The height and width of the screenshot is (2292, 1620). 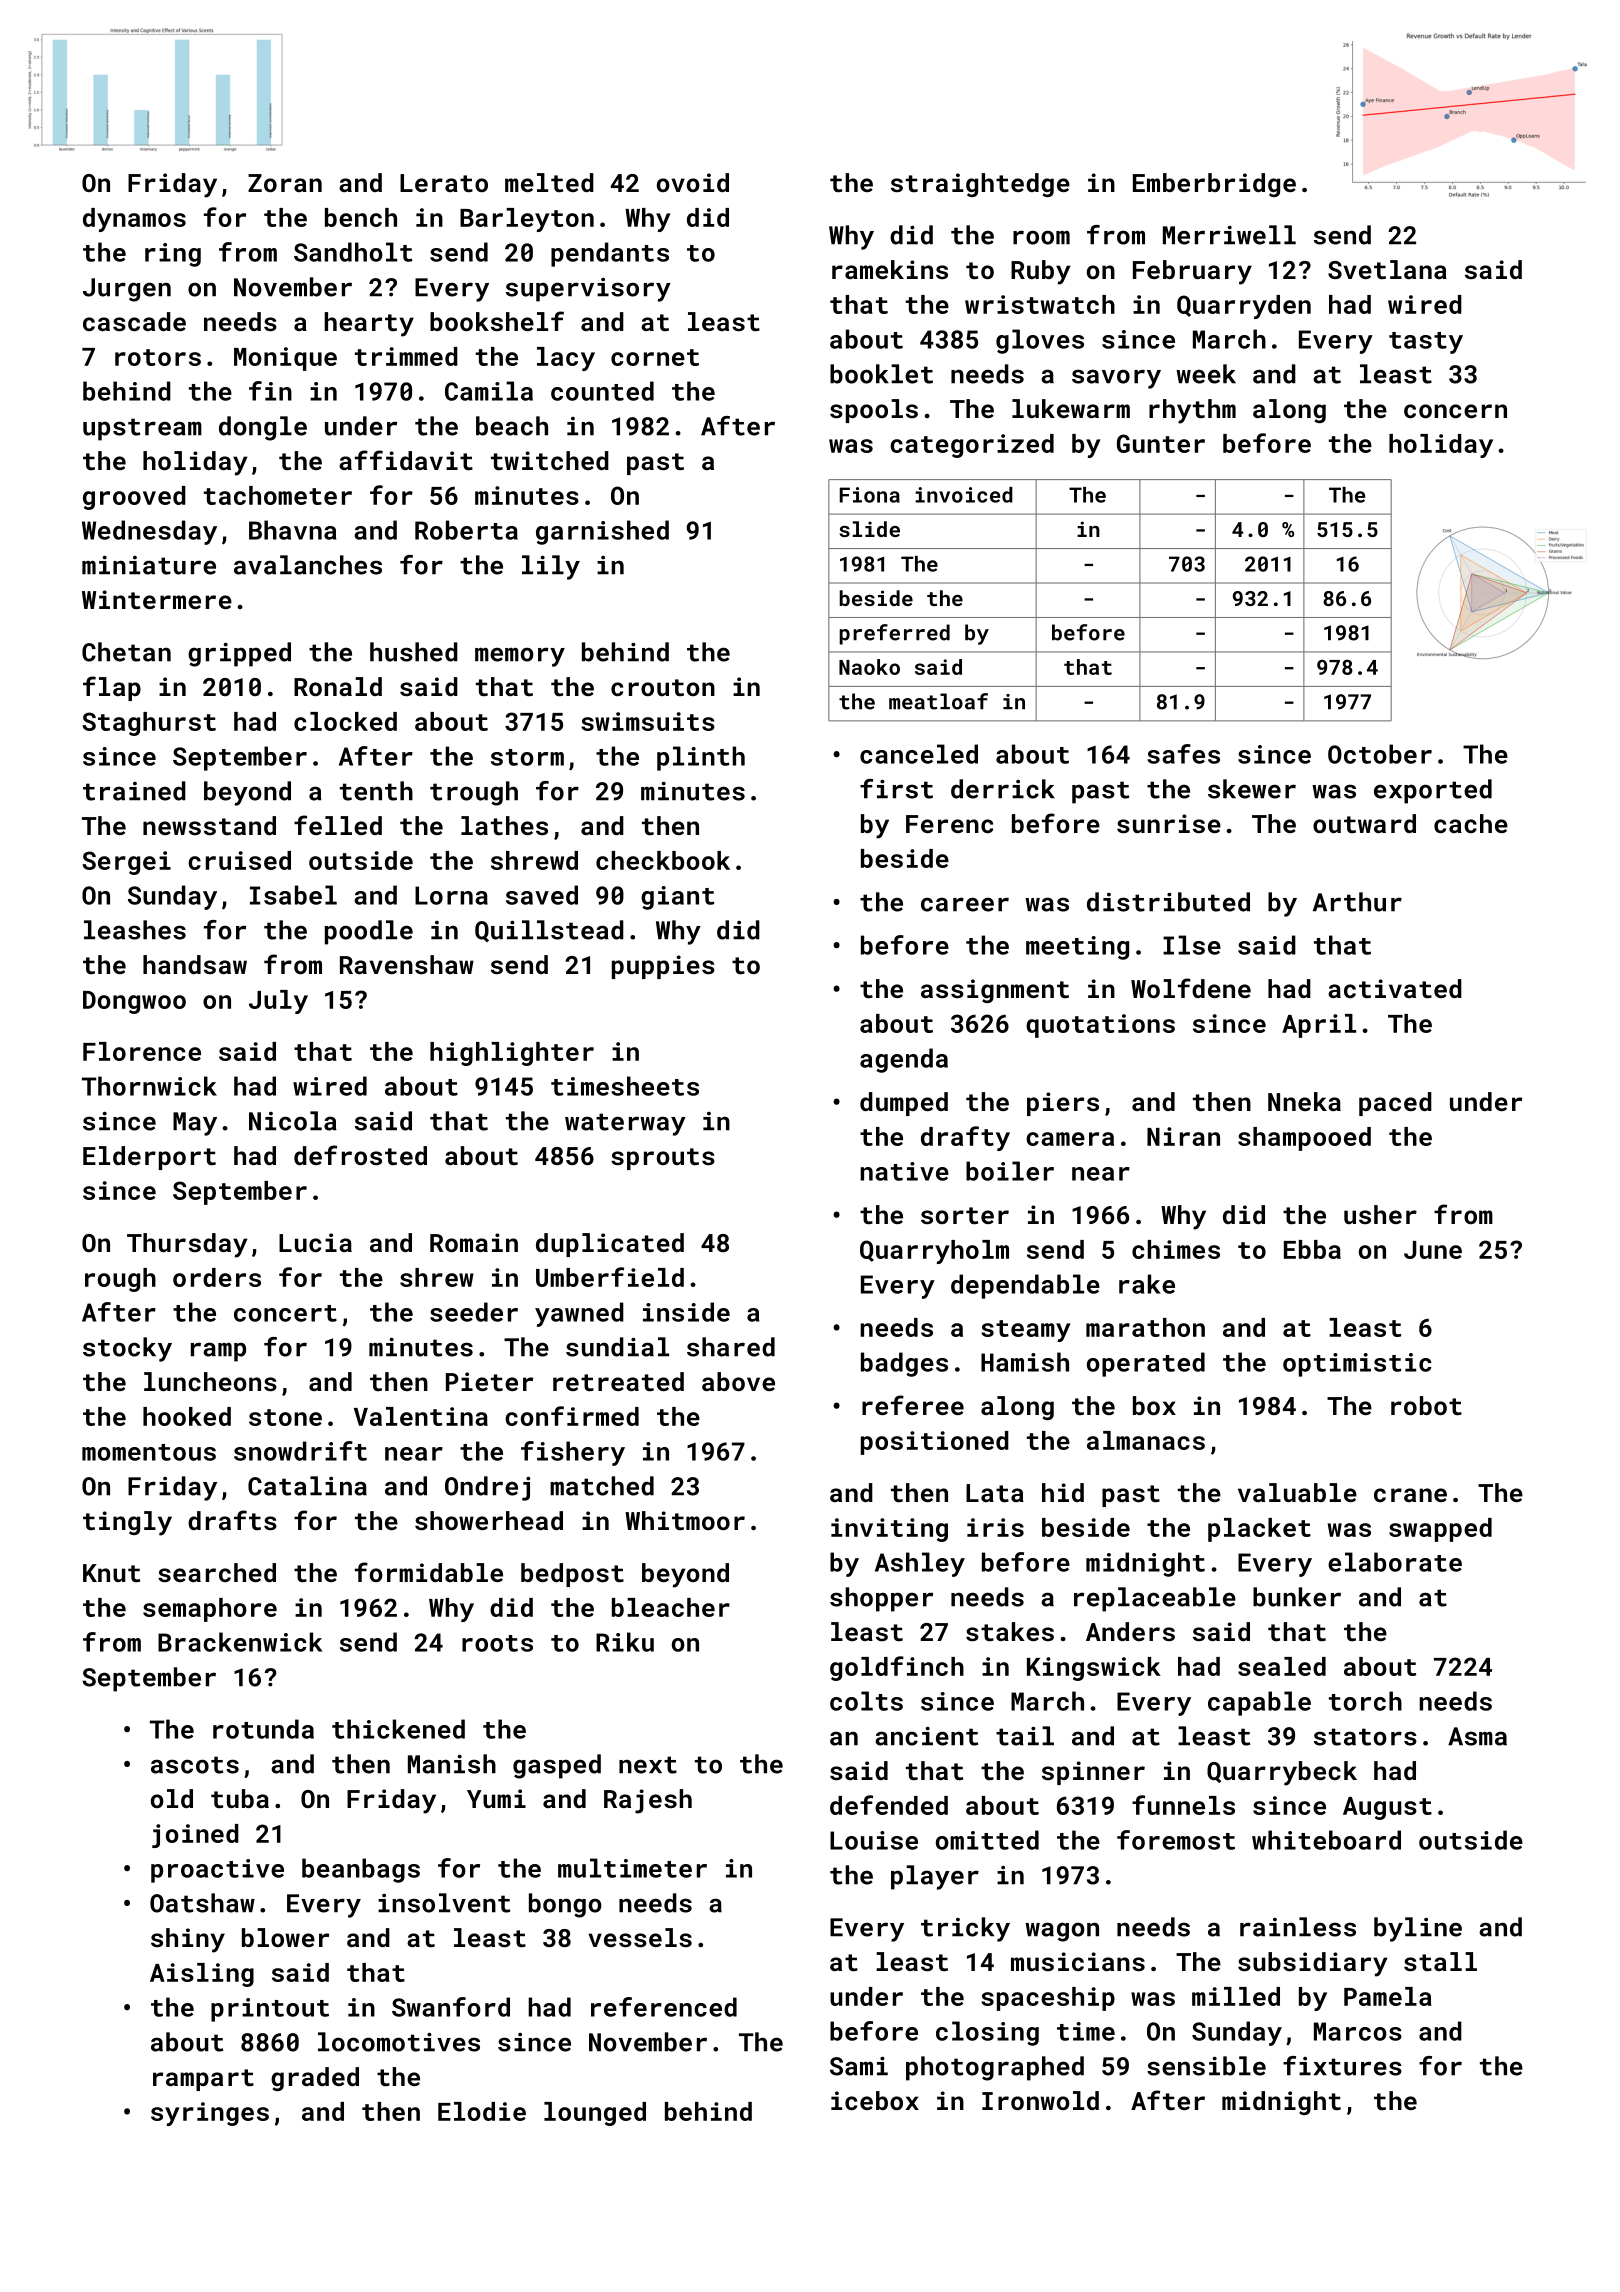 I want to click on Oatshaw, so click(x=202, y=1903).
